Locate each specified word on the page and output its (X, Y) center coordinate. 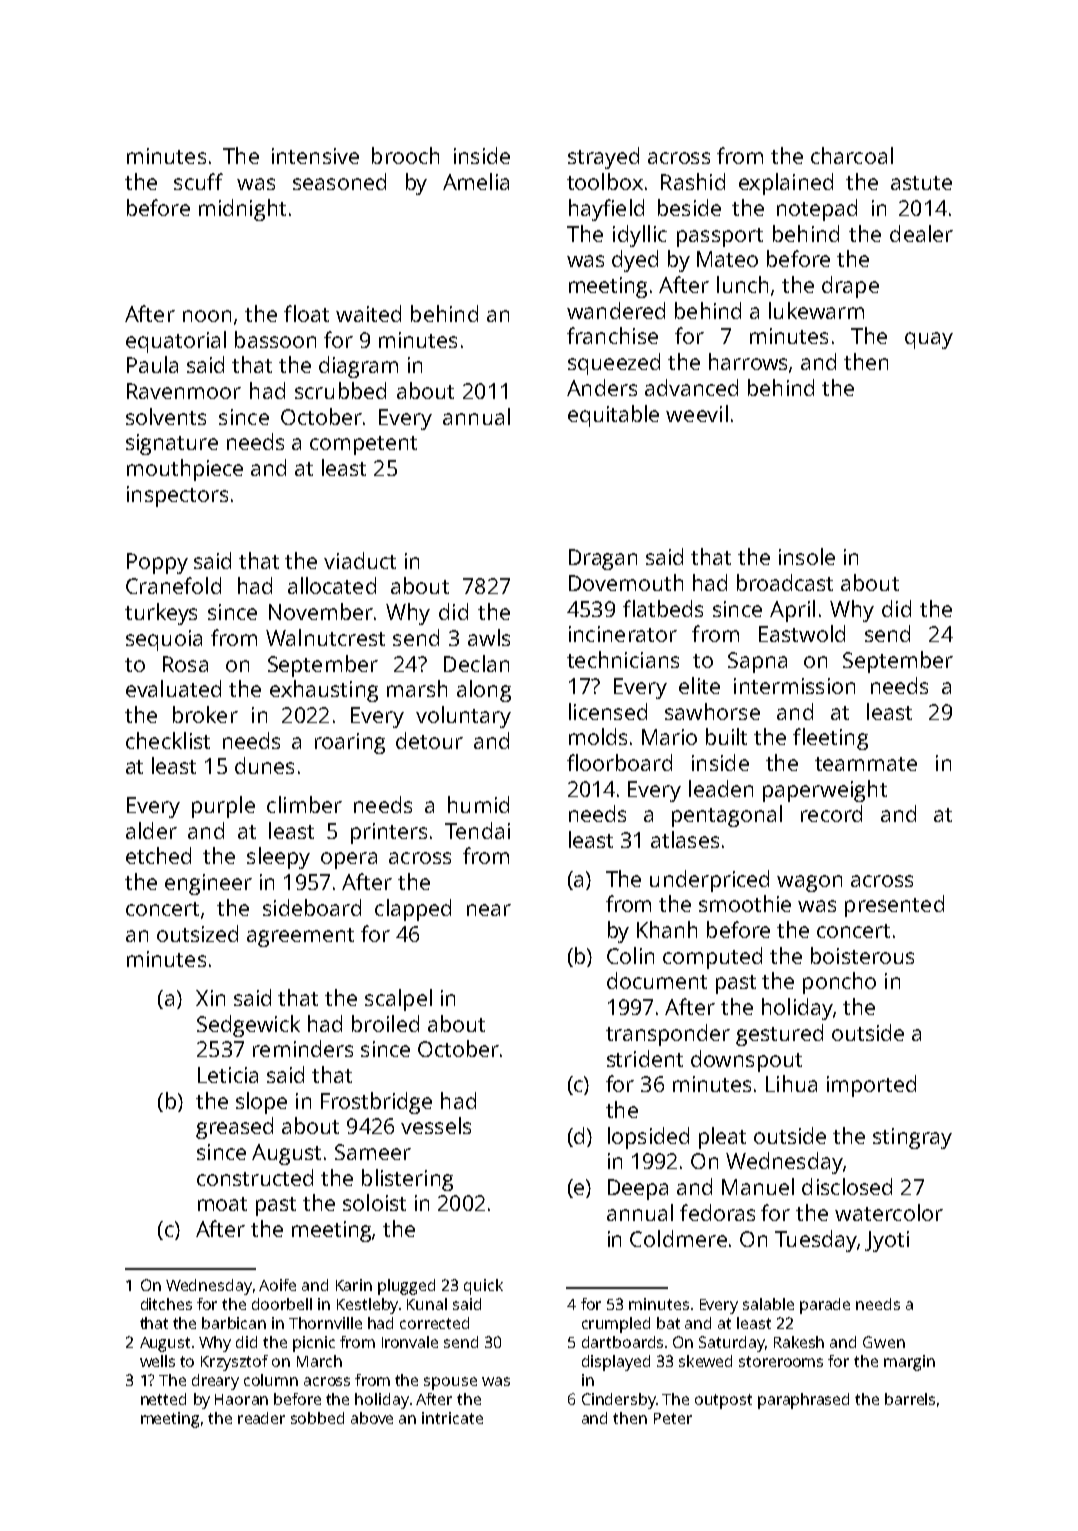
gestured (779, 1035)
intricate (452, 1418)
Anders (602, 387)
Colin (630, 955)
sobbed (317, 1418)
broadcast (785, 582)
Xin (210, 998)
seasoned (339, 181)
